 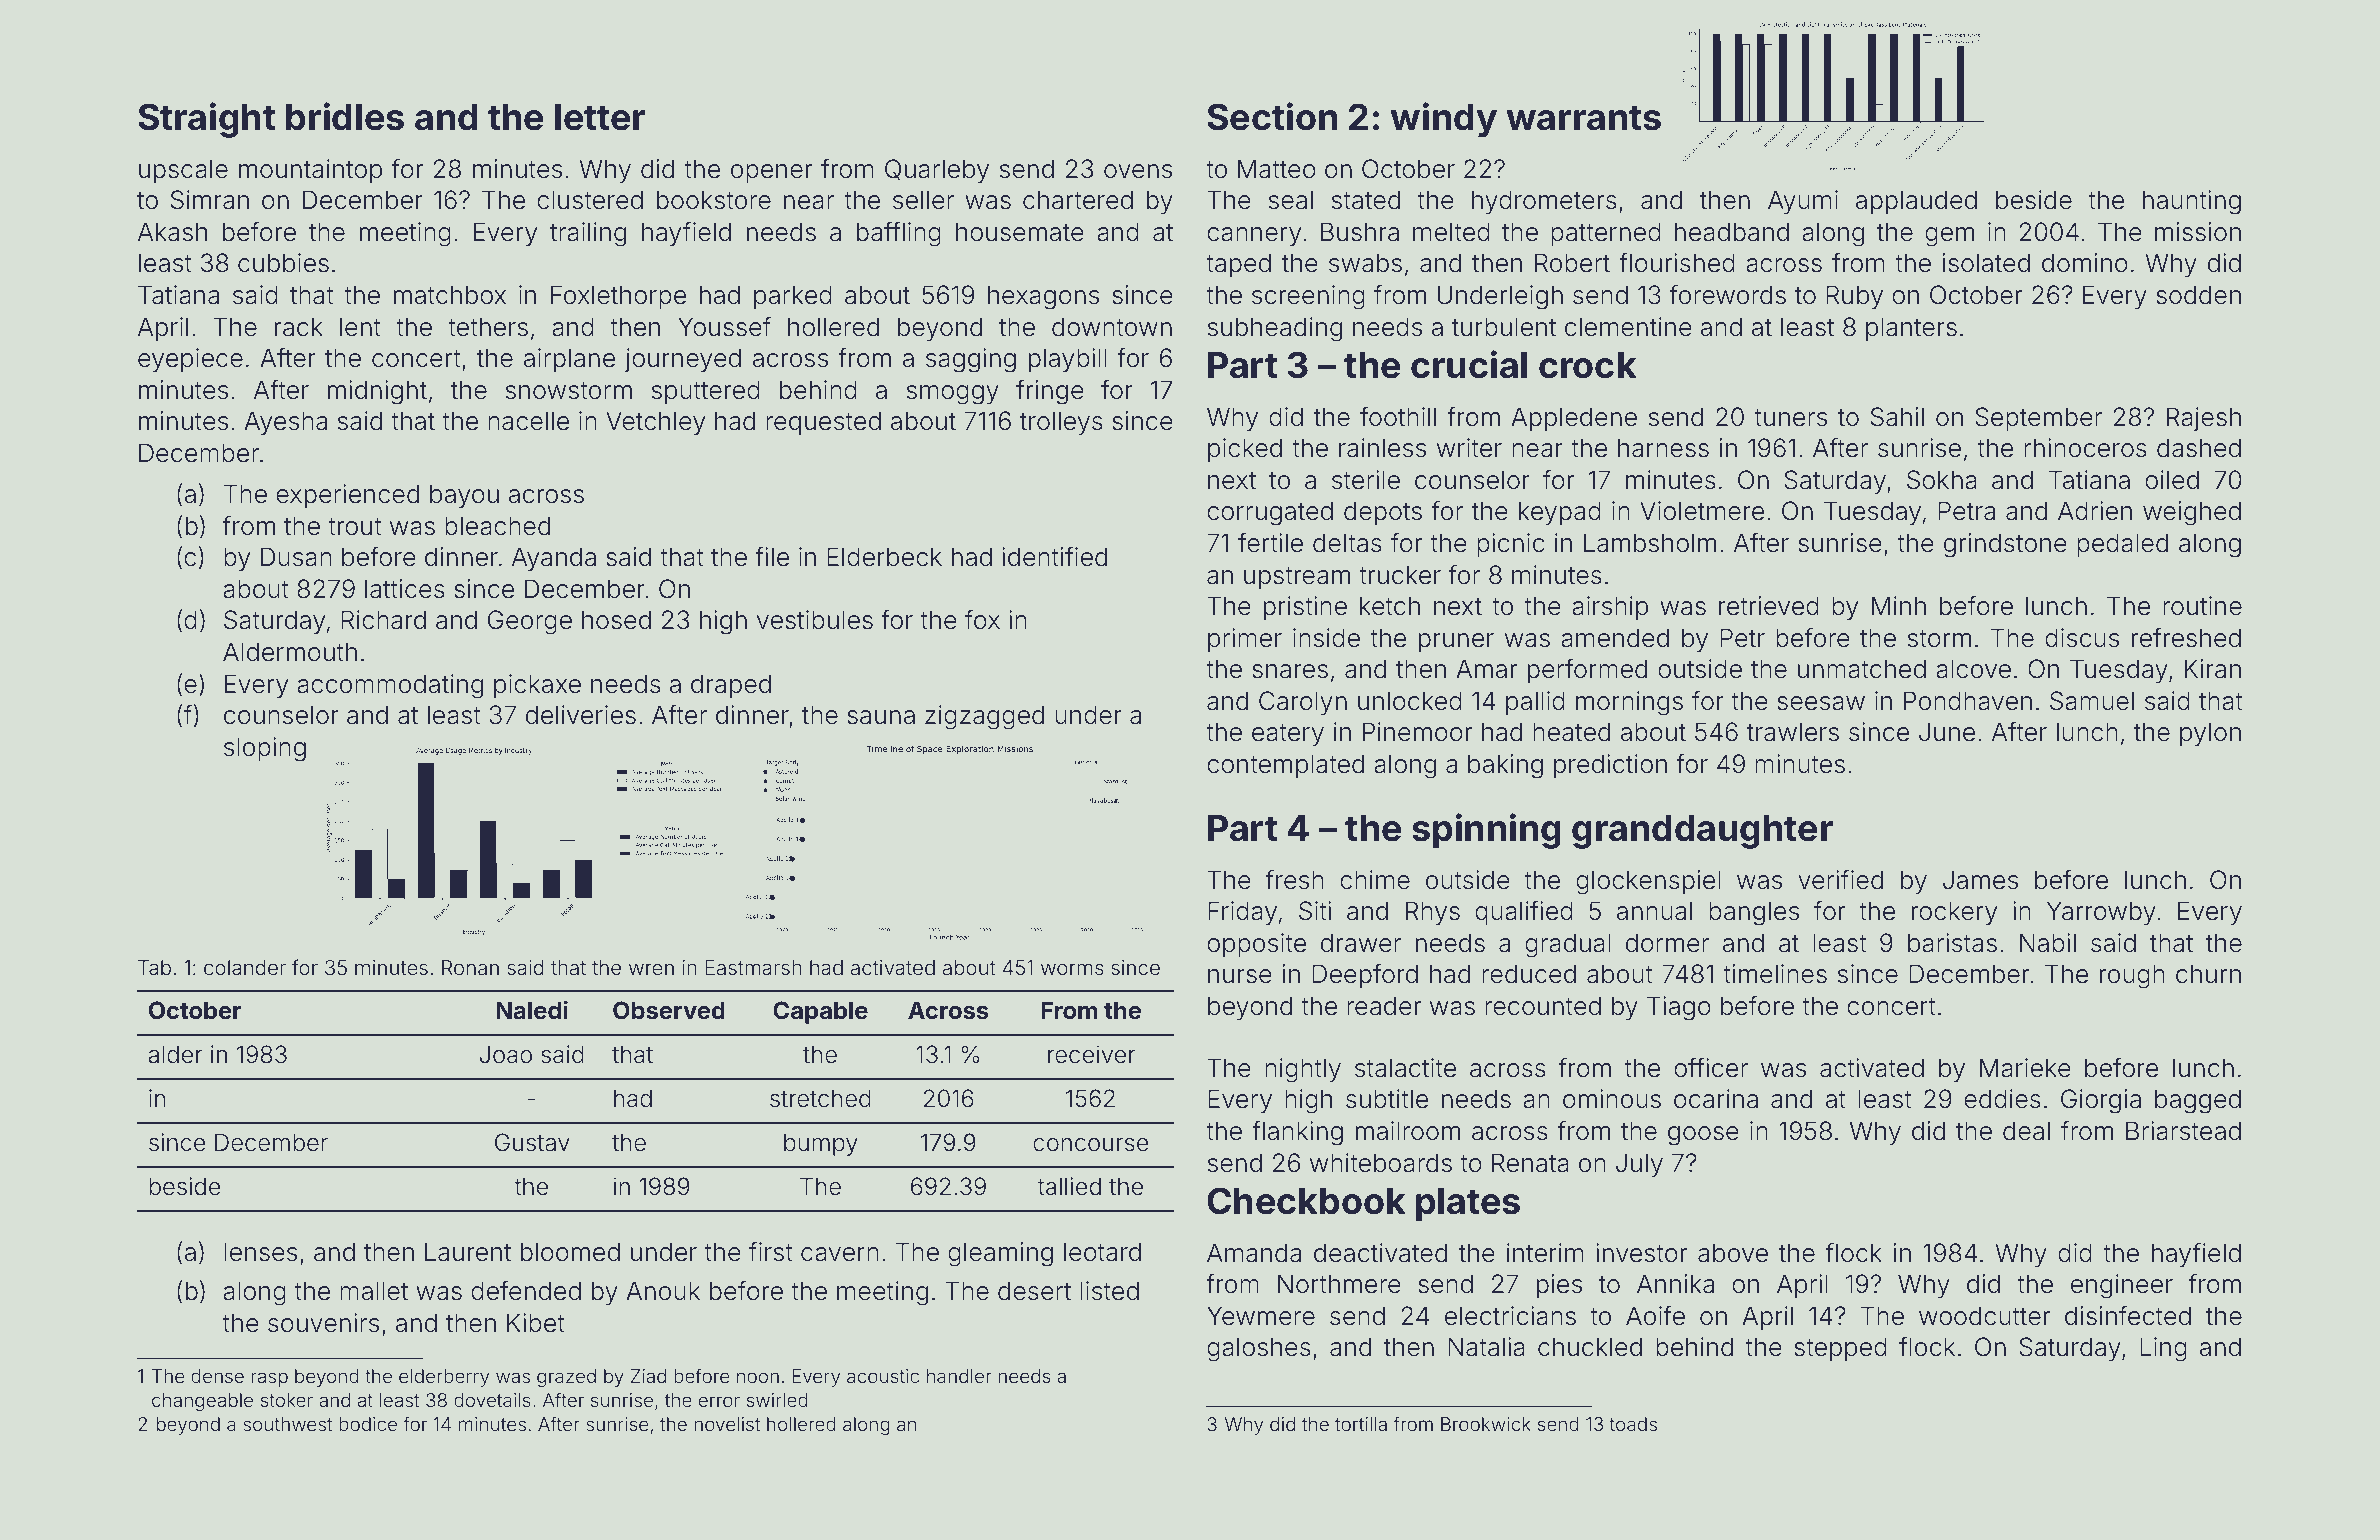 What do you see at coordinates (1091, 1145) in the screenshot?
I see `concourse` at bounding box center [1091, 1145].
